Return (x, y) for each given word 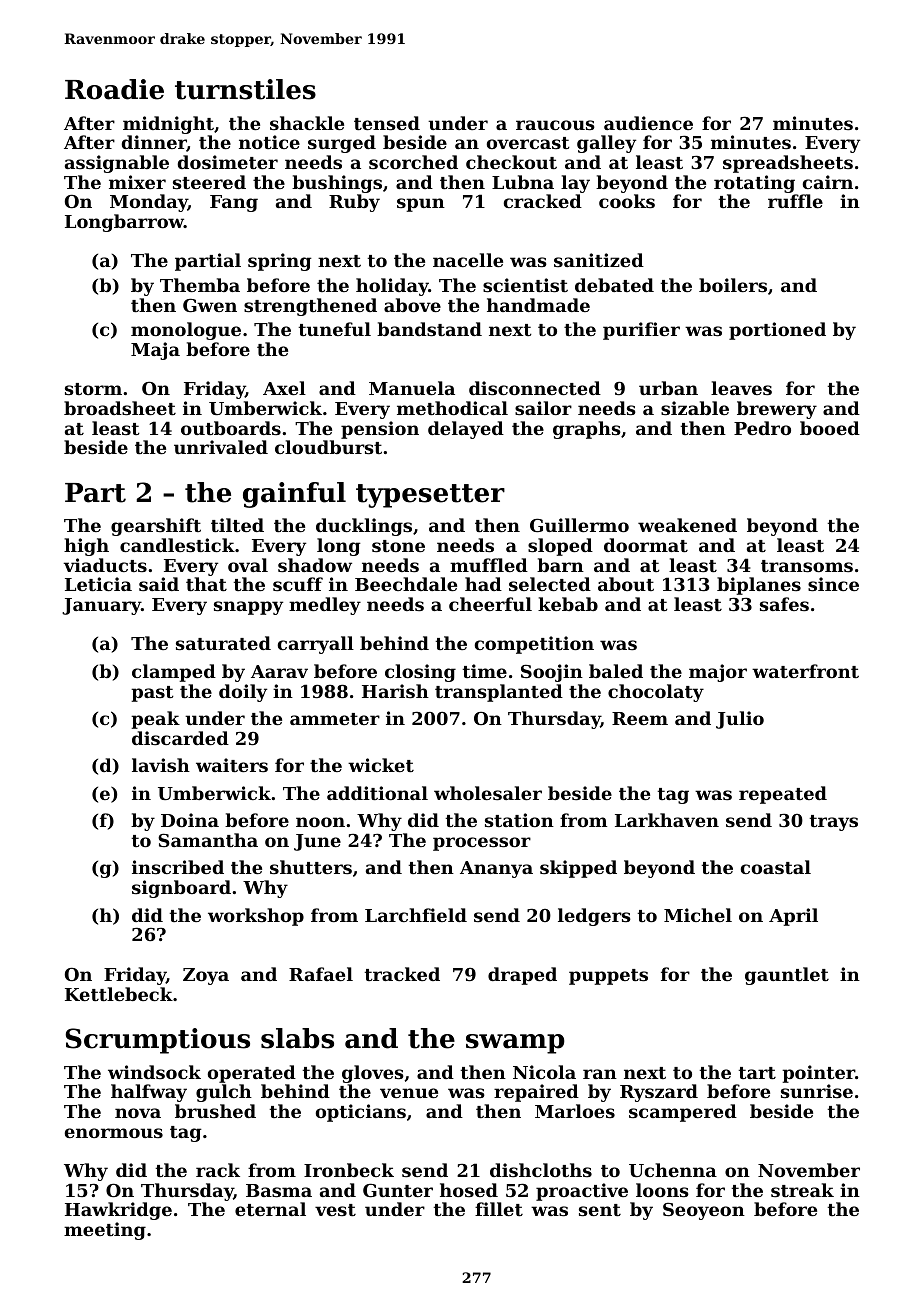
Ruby (354, 203)
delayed (466, 430)
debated (614, 285)
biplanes (759, 586)
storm (93, 389)
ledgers (594, 917)
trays (834, 823)
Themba (200, 285)
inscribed (178, 867)
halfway (149, 1093)
